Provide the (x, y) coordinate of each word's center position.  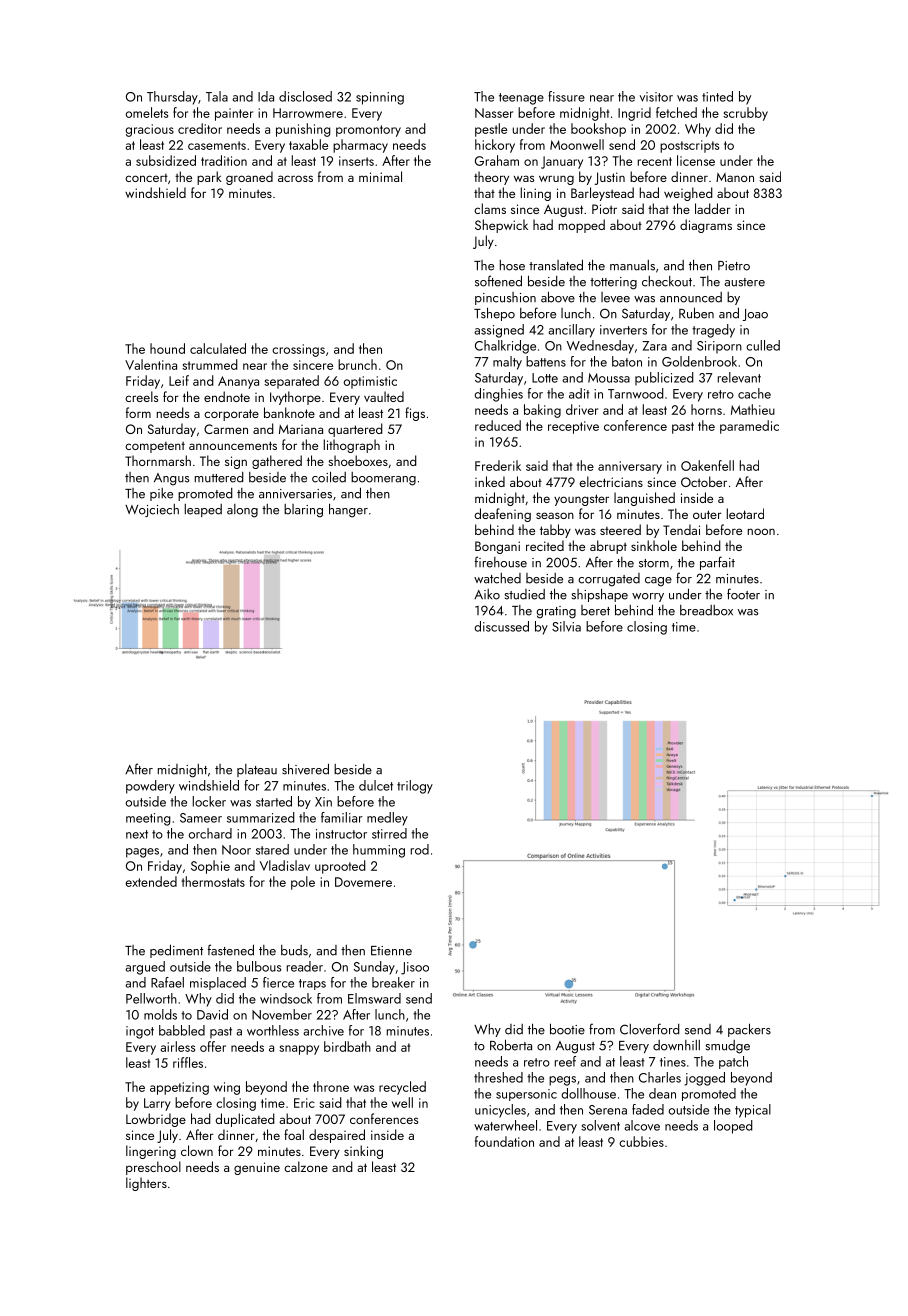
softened (498, 281)
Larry (157, 1104)
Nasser (494, 113)
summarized (261, 817)
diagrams (706, 226)
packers (749, 1030)
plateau (257, 770)
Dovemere (363, 882)
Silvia (566, 626)
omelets (146, 112)
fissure (566, 96)
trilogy (415, 787)
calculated (218, 348)
